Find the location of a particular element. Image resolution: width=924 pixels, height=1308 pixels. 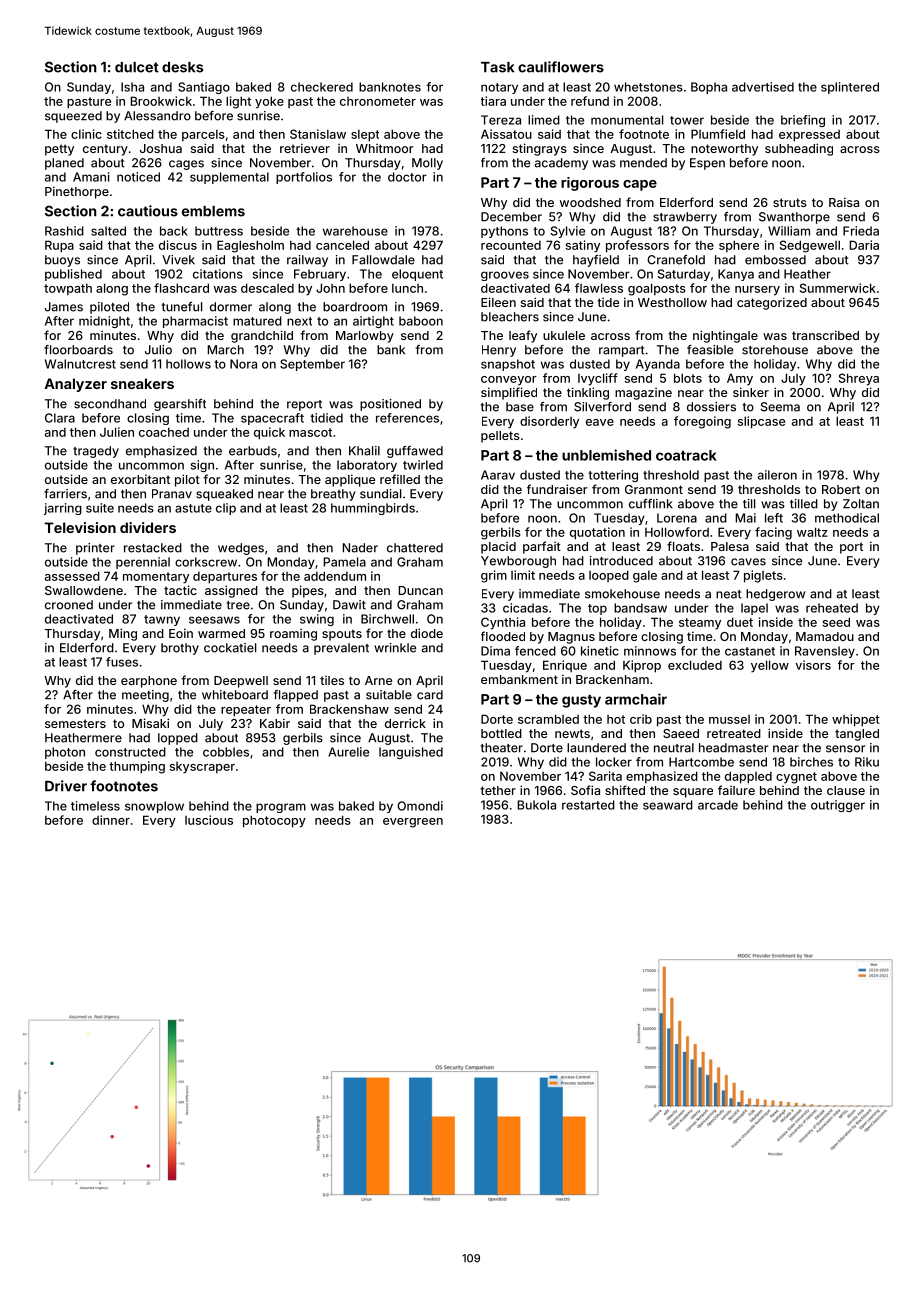

limed is located at coordinates (544, 120).
